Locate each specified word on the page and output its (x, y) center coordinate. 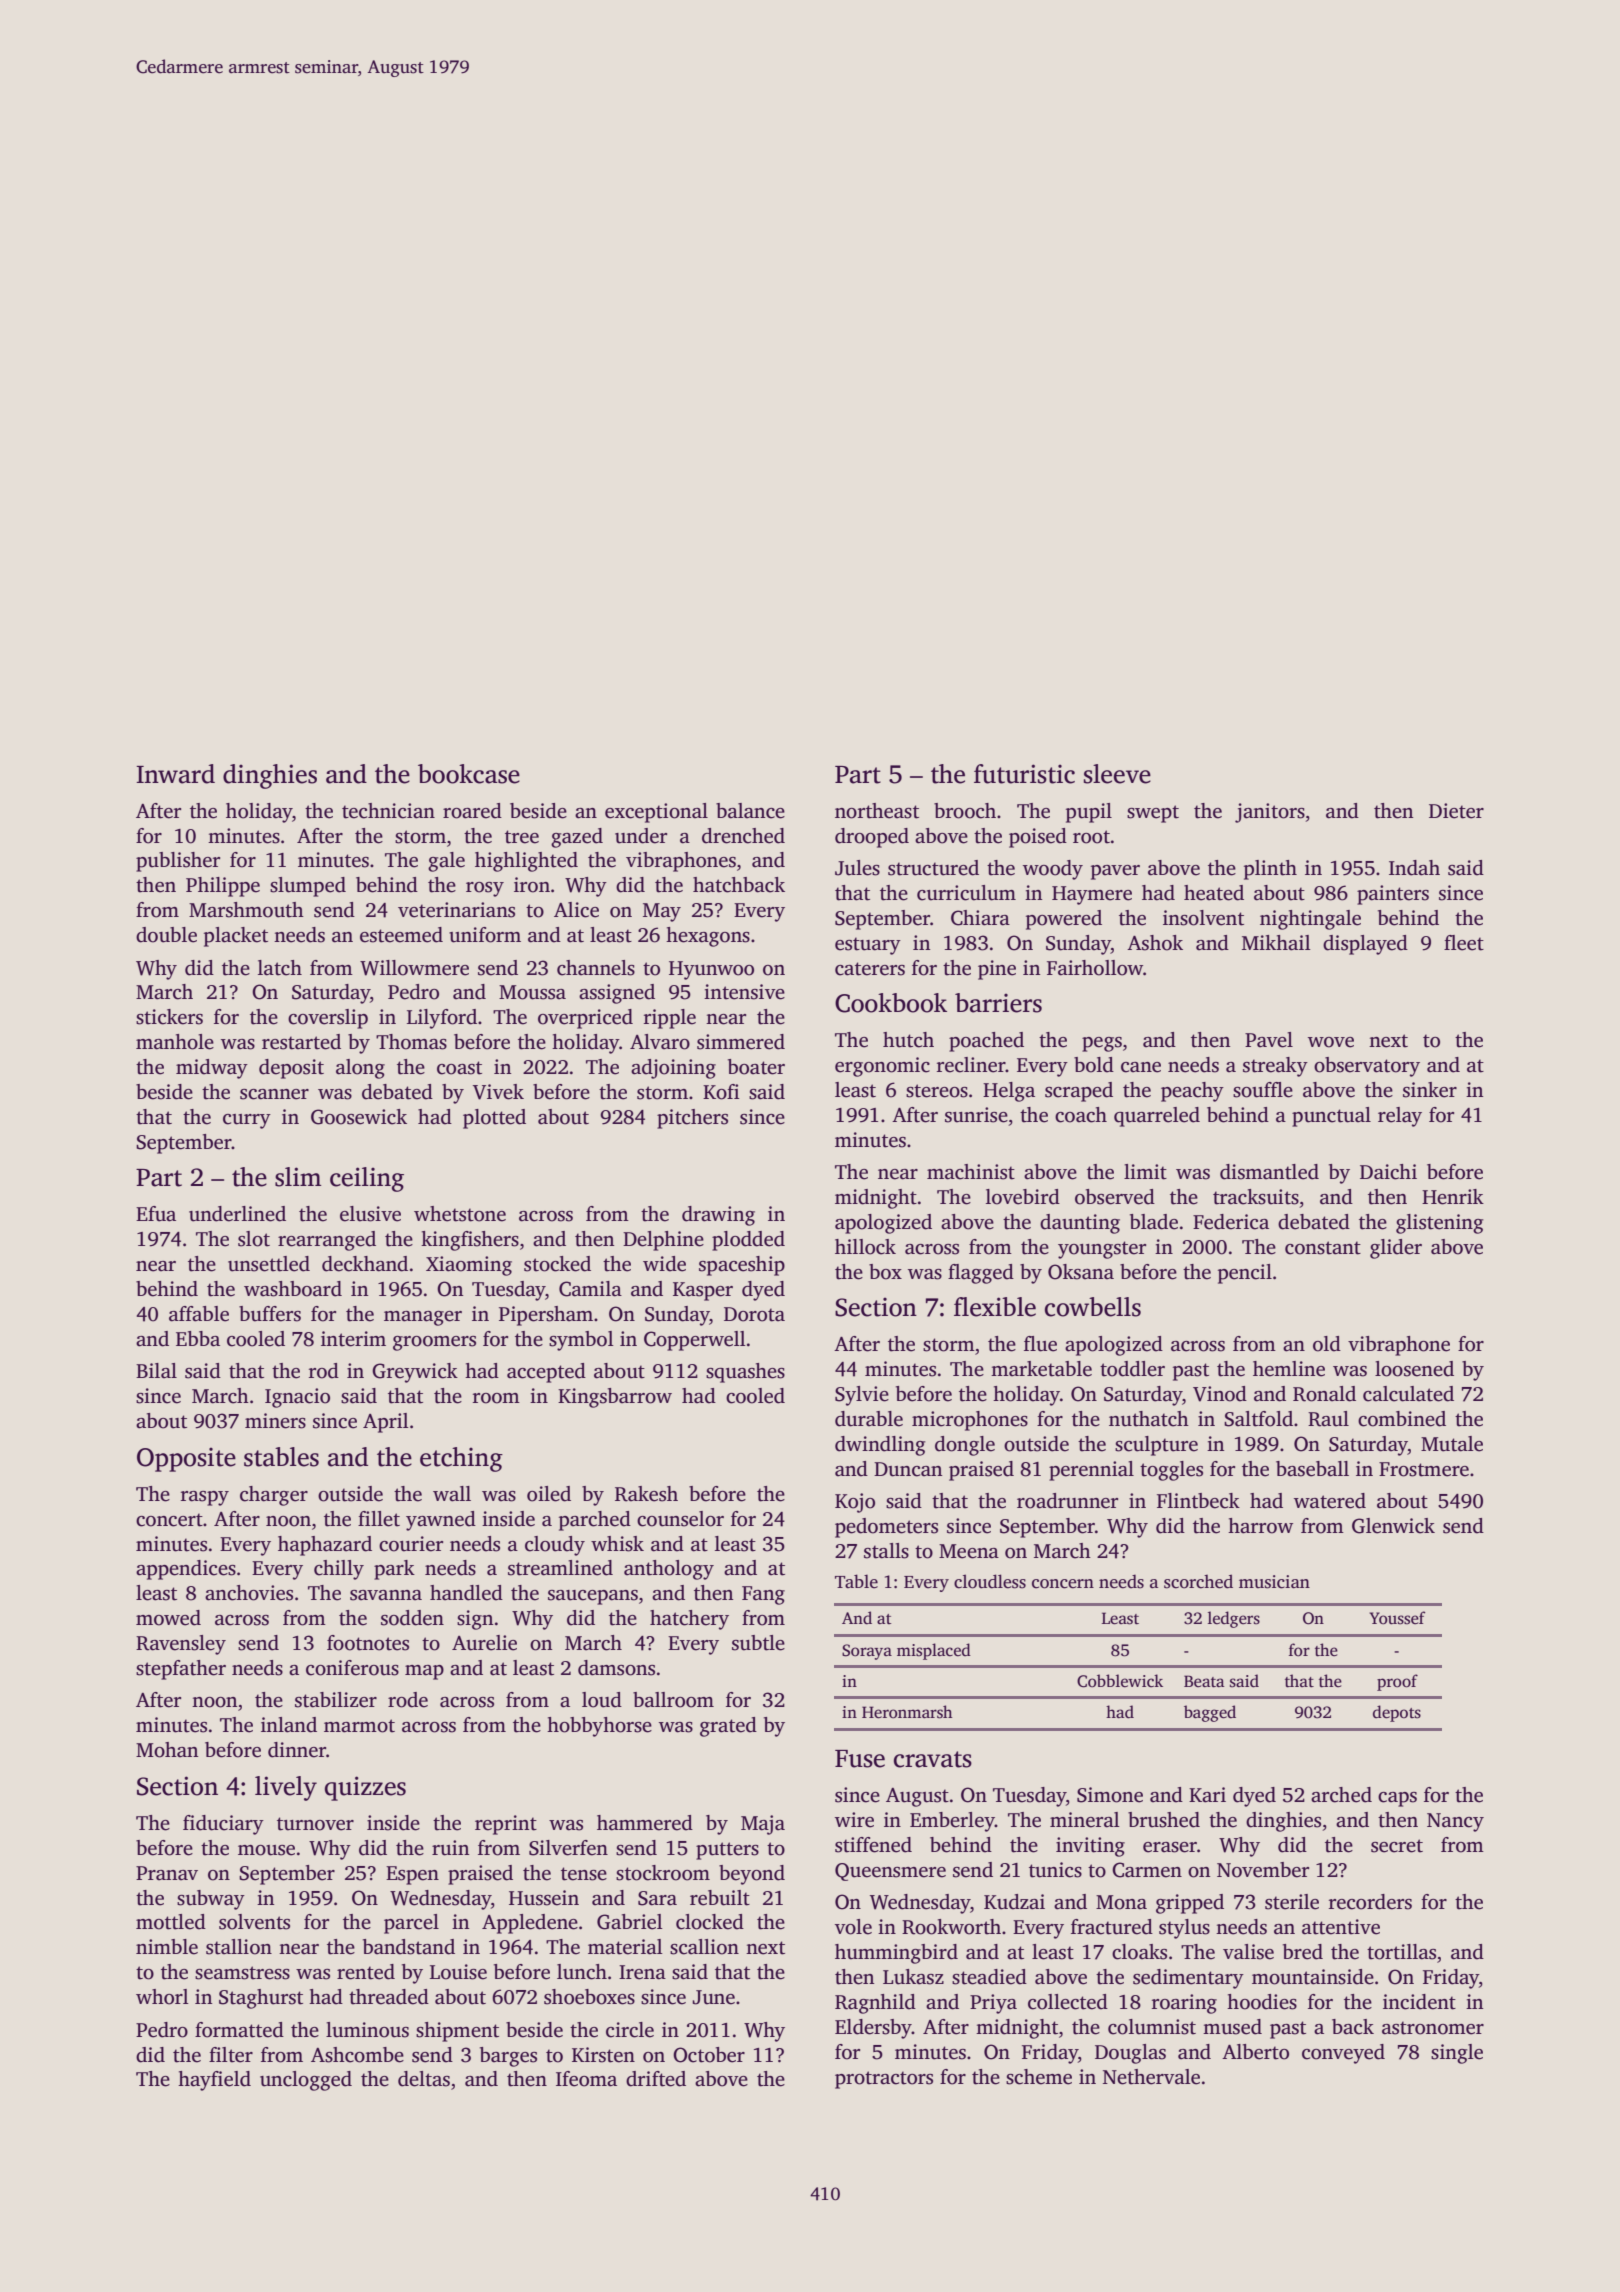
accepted (546, 1373)
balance (750, 811)
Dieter (1456, 811)
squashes (745, 1373)
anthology (669, 1570)
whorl (162, 1997)
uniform (485, 935)
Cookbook (891, 1003)
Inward (175, 774)
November (1263, 1870)
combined (1402, 1419)
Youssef (1397, 1618)
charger (274, 1496)
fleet (1464, 943)
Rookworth (951, 1927)
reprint (506, 1825)
